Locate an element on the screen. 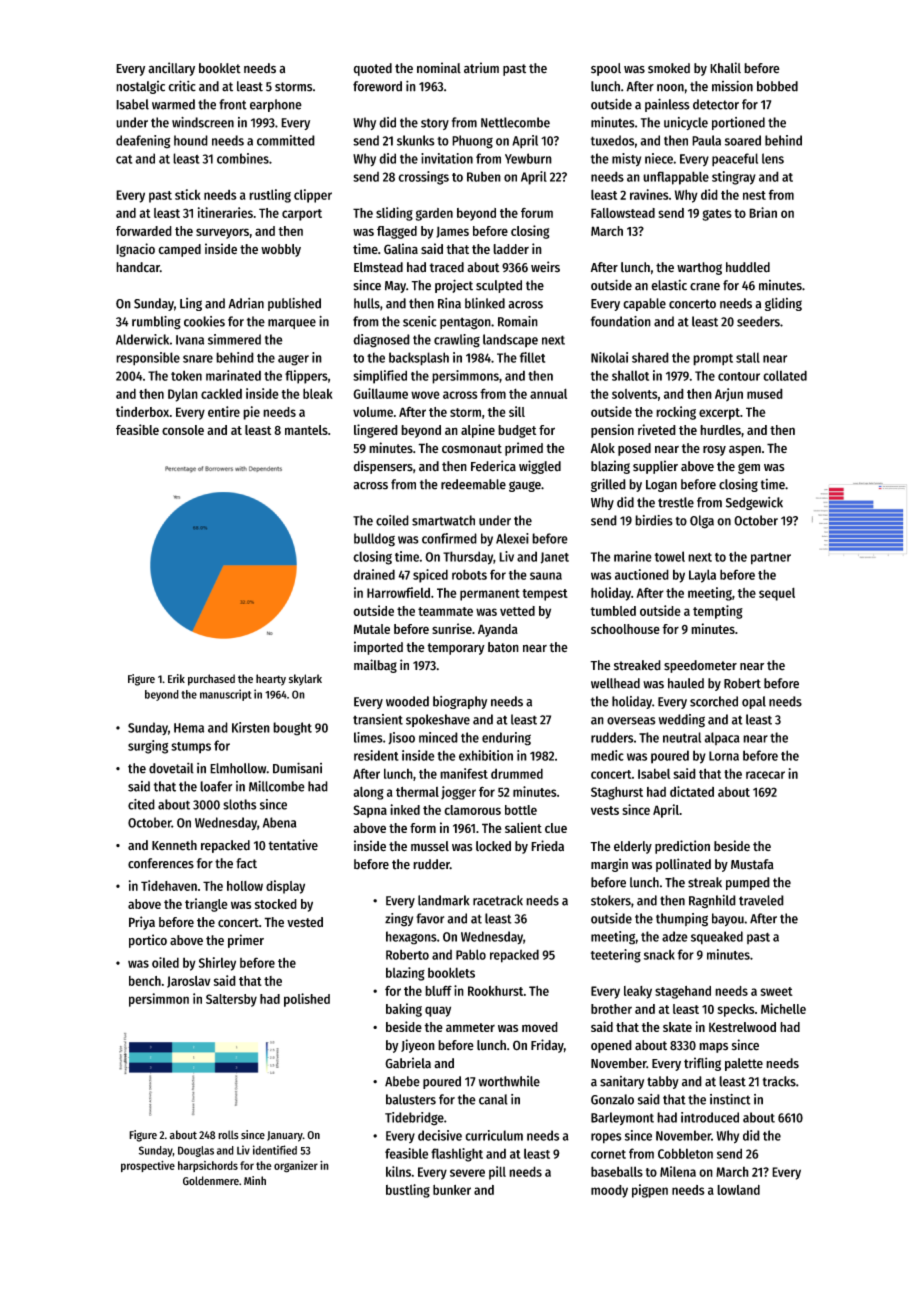  robots is located at coordinates (469, 574).
